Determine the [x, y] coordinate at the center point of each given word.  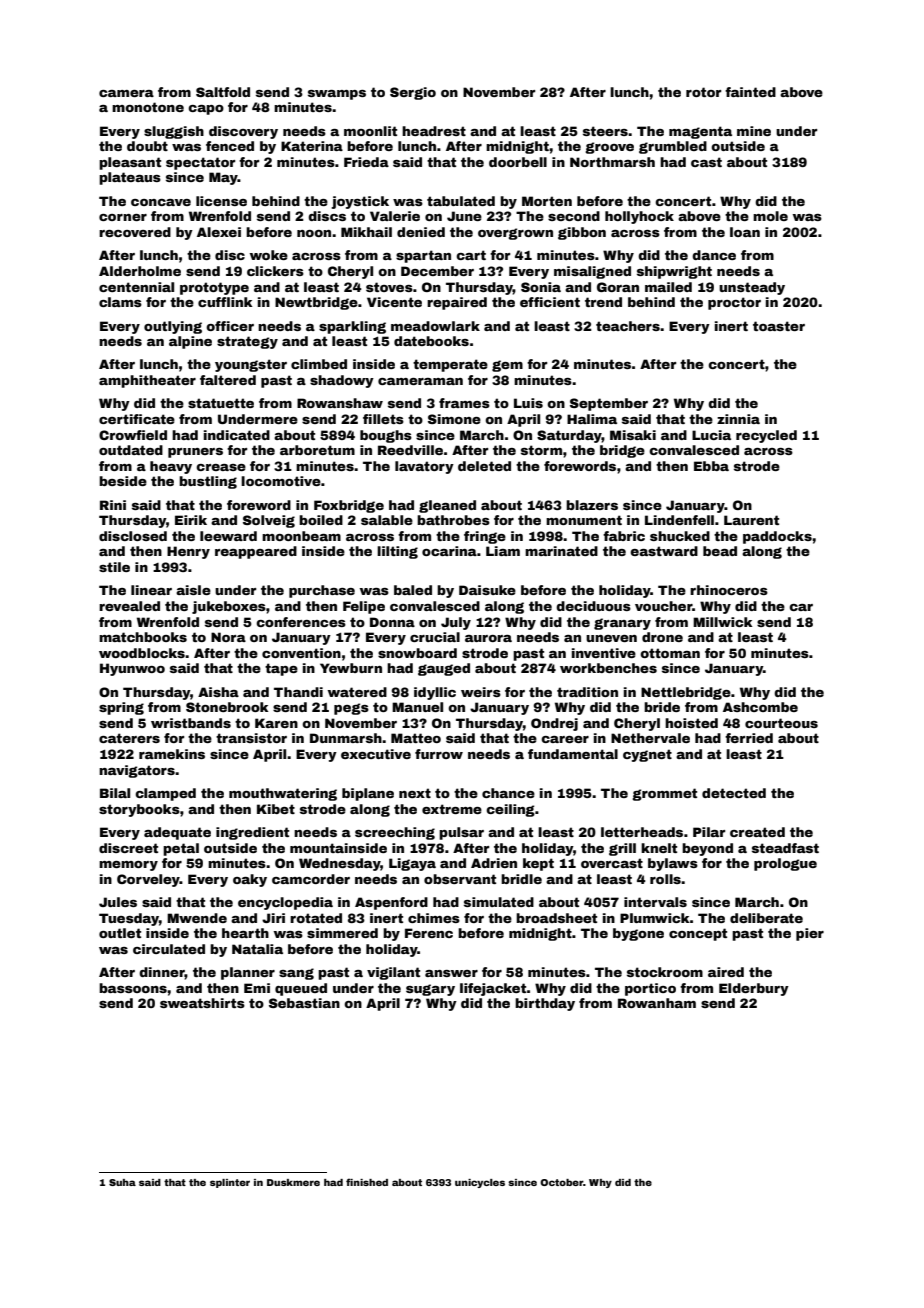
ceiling [510, 810]
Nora [228, 637]
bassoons [133, 988]
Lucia [711, 435]
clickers [275, 271]
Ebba [711, 466]
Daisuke [487, 590]
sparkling [352, 327]
